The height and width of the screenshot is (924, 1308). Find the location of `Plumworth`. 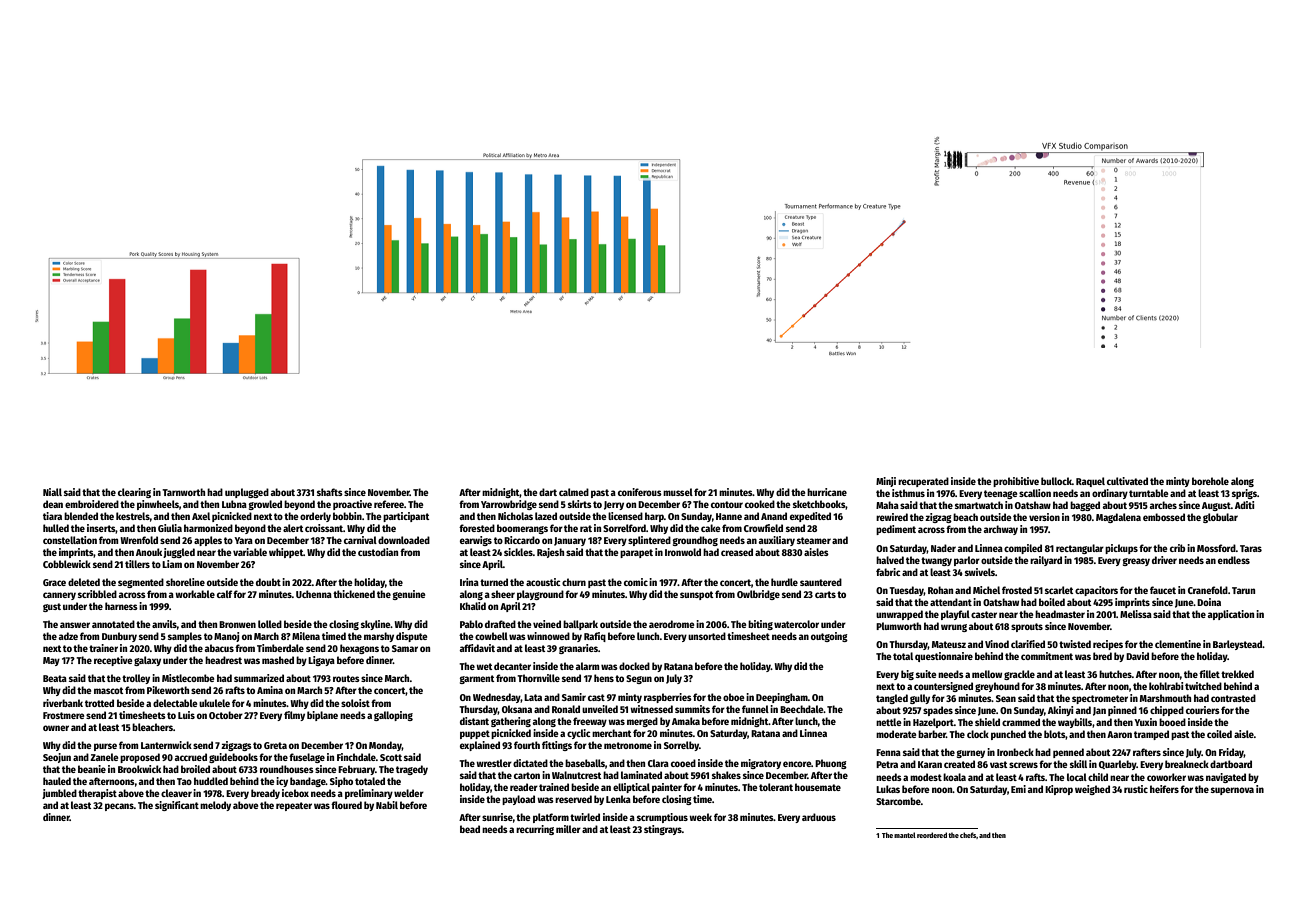

Plumworth is located at coordinates (898, 626).
